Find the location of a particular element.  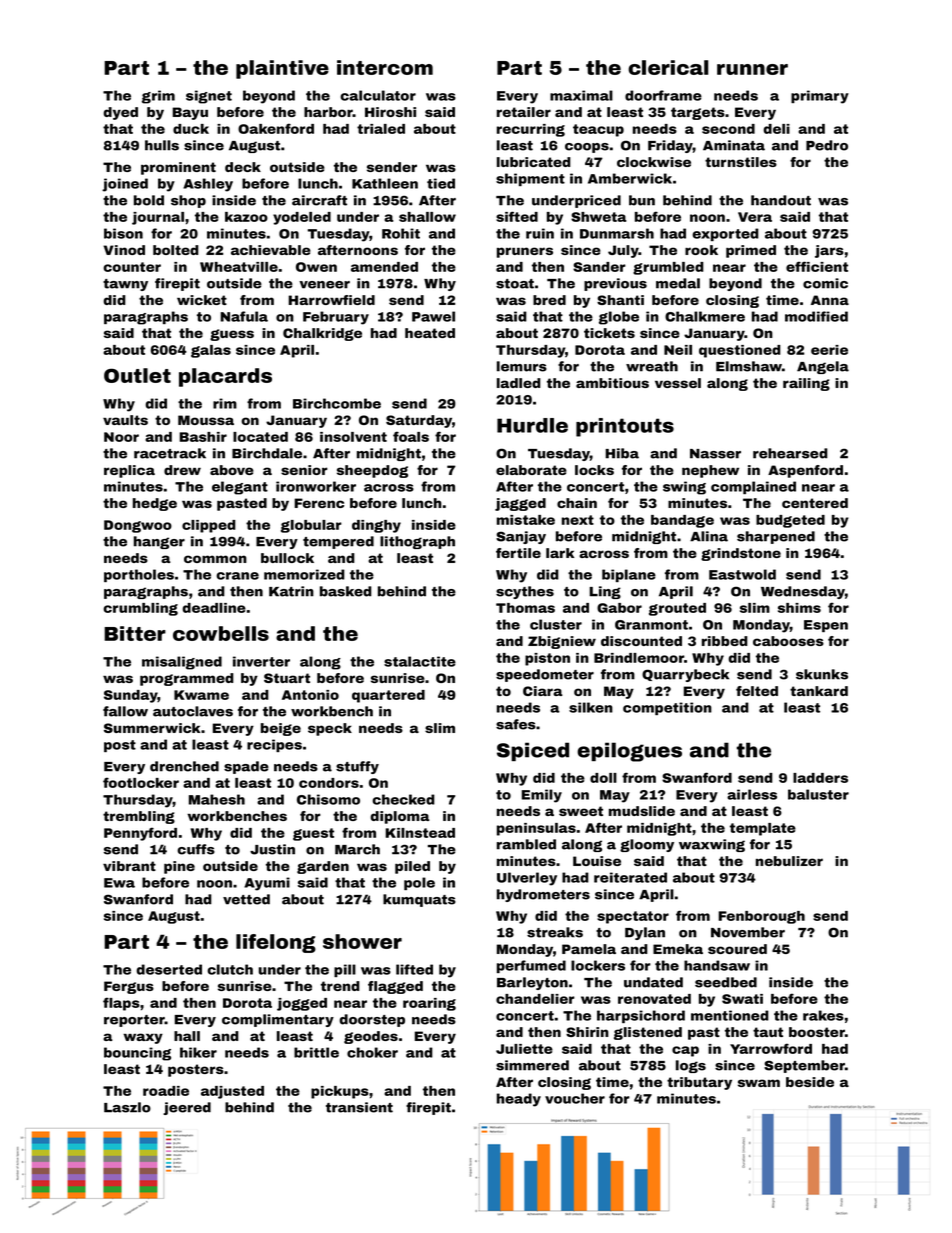

Emily is located at coordinates (542, 796).
